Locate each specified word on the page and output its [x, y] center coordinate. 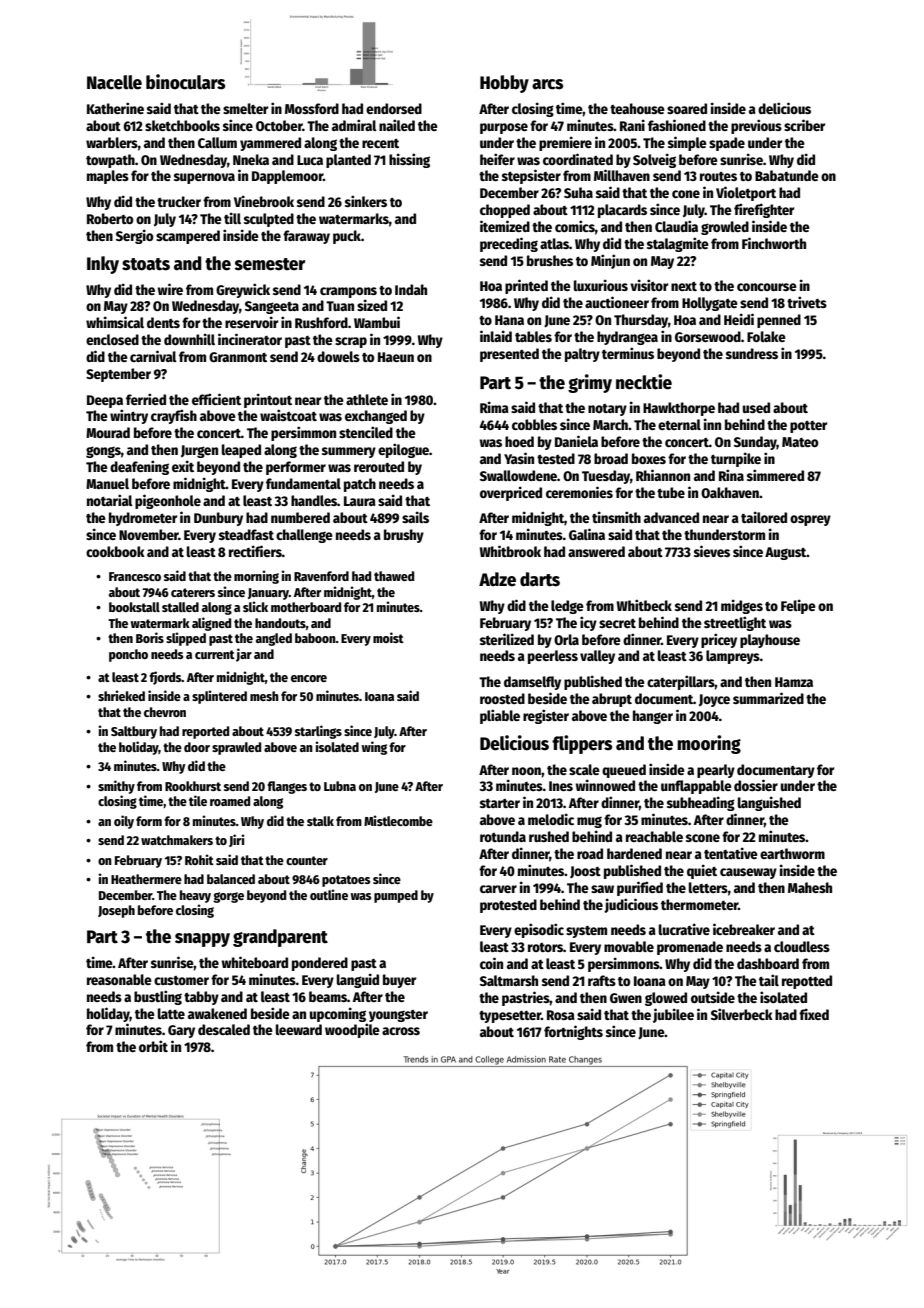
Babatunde [787, 175]
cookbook [115, 551]
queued [624, 771]
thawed [394, 576]
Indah [411, 289]
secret [617, 623]
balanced [231, 879]
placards [622, 211]
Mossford [312, 108]
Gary [181, 1031]
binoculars [185, 82]
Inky [103, 265]
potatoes [346, 881]
